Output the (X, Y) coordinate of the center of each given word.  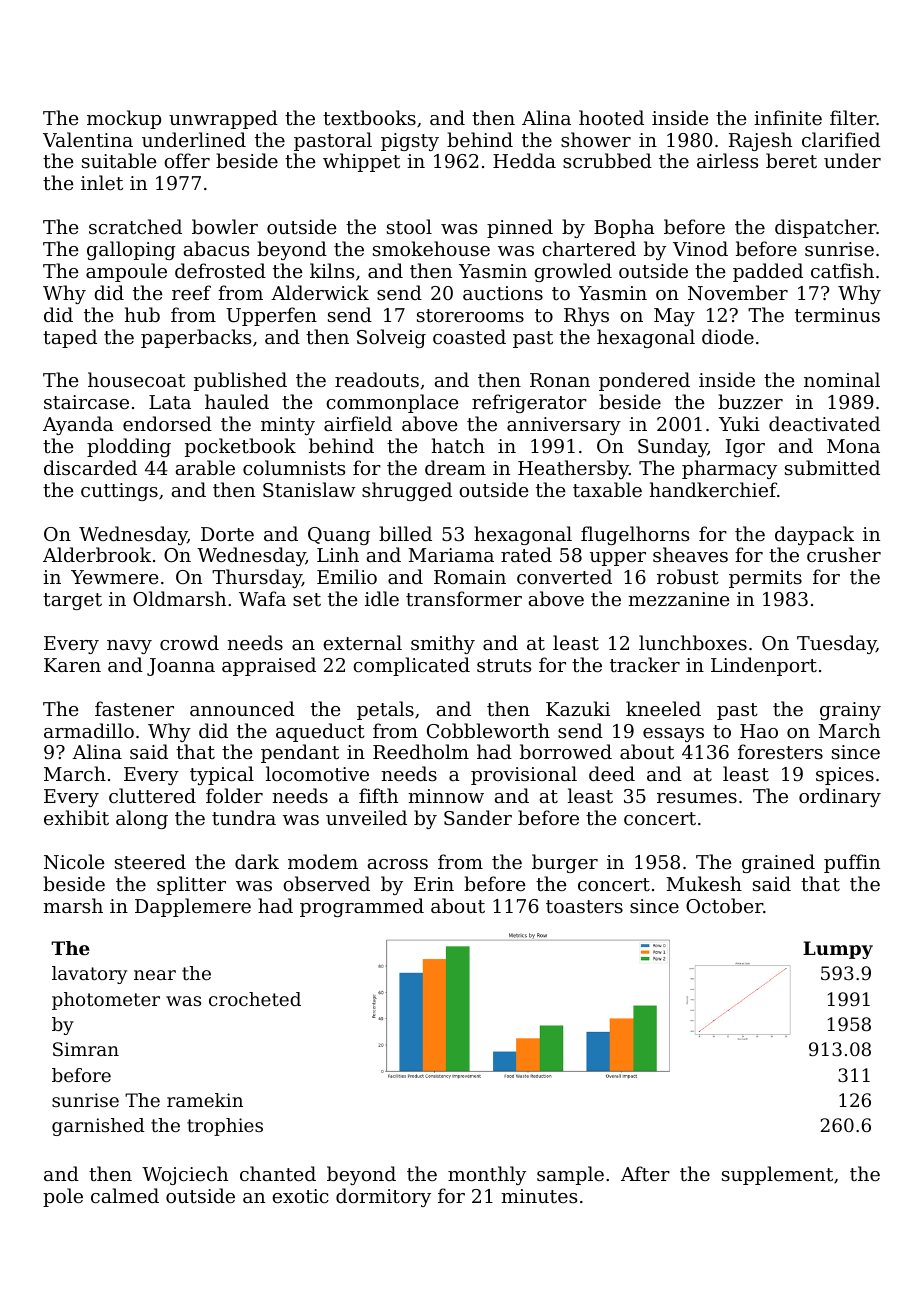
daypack (814, 535)
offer (187, 160)
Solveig (391, 338)
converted (564, 576)
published (240, 381)
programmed (362, 907)
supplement (777, 1175)
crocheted (255, 999)
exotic (300, 1196)
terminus (837, 315)
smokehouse (431, 248)
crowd (189, 642)
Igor (745, 448)
